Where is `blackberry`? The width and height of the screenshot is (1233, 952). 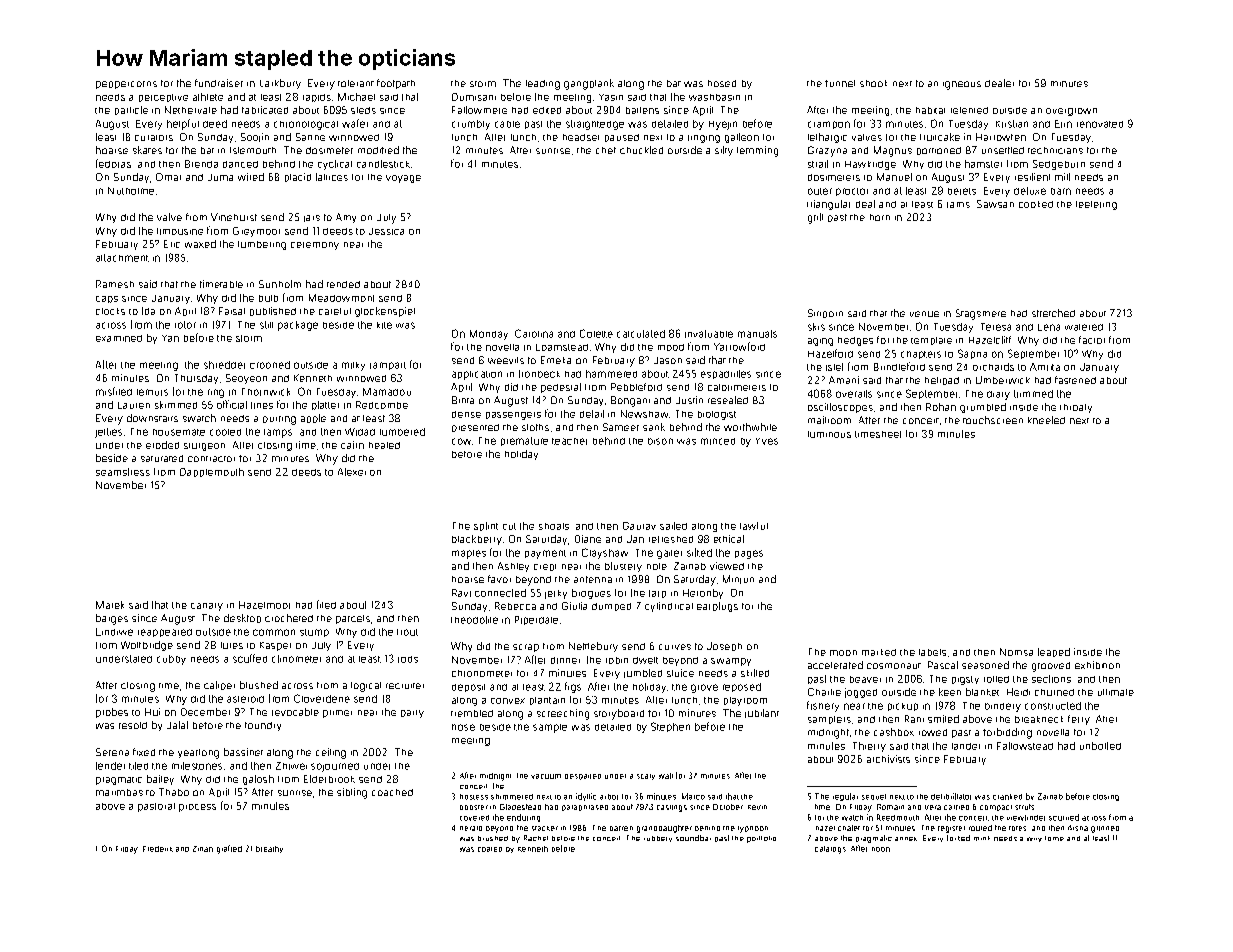
blackberry is located at coordinates (477, 540).
